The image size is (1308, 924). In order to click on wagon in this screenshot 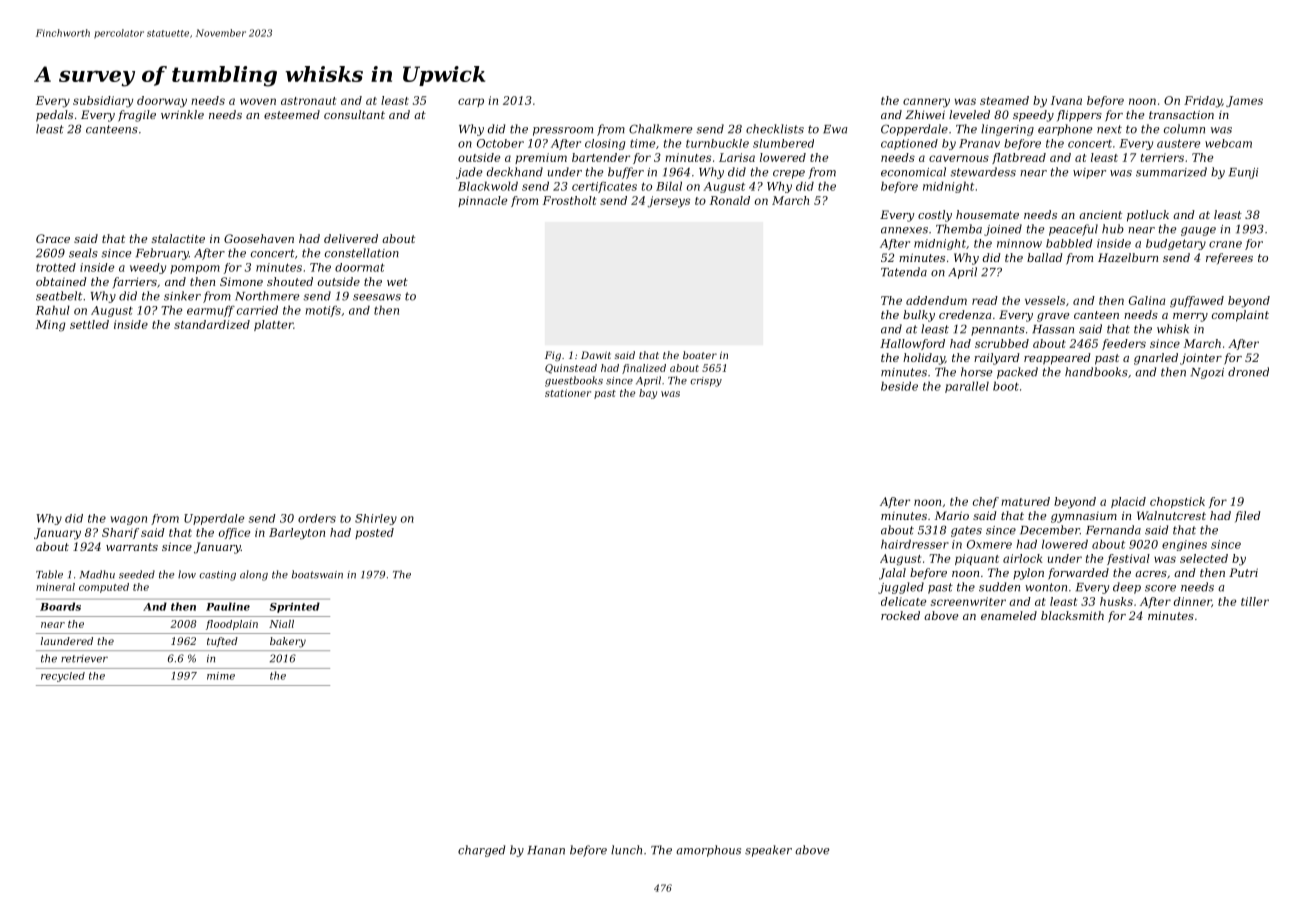, I will do `click(128, 520)`.
